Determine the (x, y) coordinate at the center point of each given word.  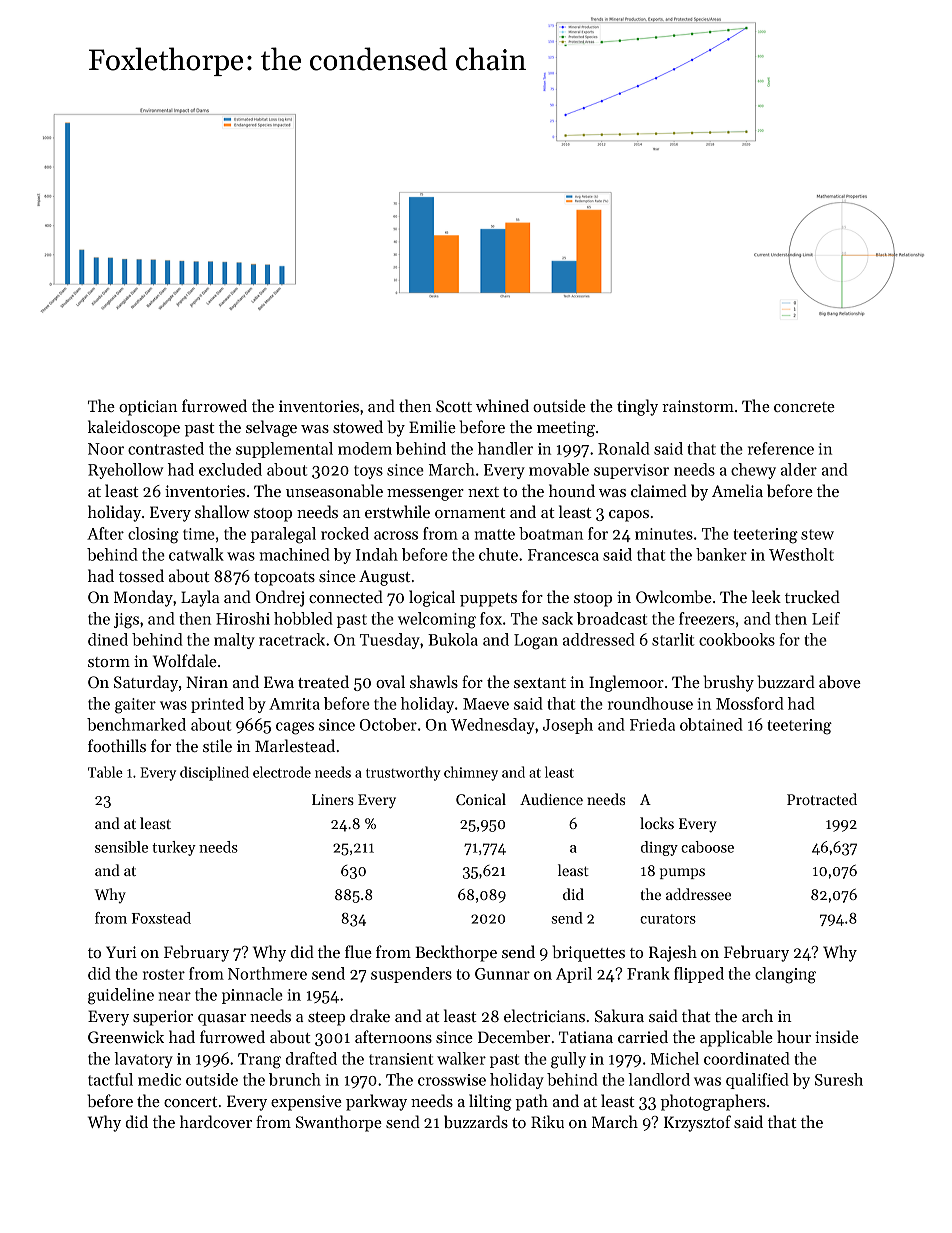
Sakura (619, 1015)
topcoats (284, 579)
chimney (471, 773)
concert (190, 1102)
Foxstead (161, 918)
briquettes (589, 953)
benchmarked (136, 724)
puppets (488, 600)
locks (657, 823)
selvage (271, 428)
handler (505, 448)
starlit (673, 639)
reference (781, 448)
